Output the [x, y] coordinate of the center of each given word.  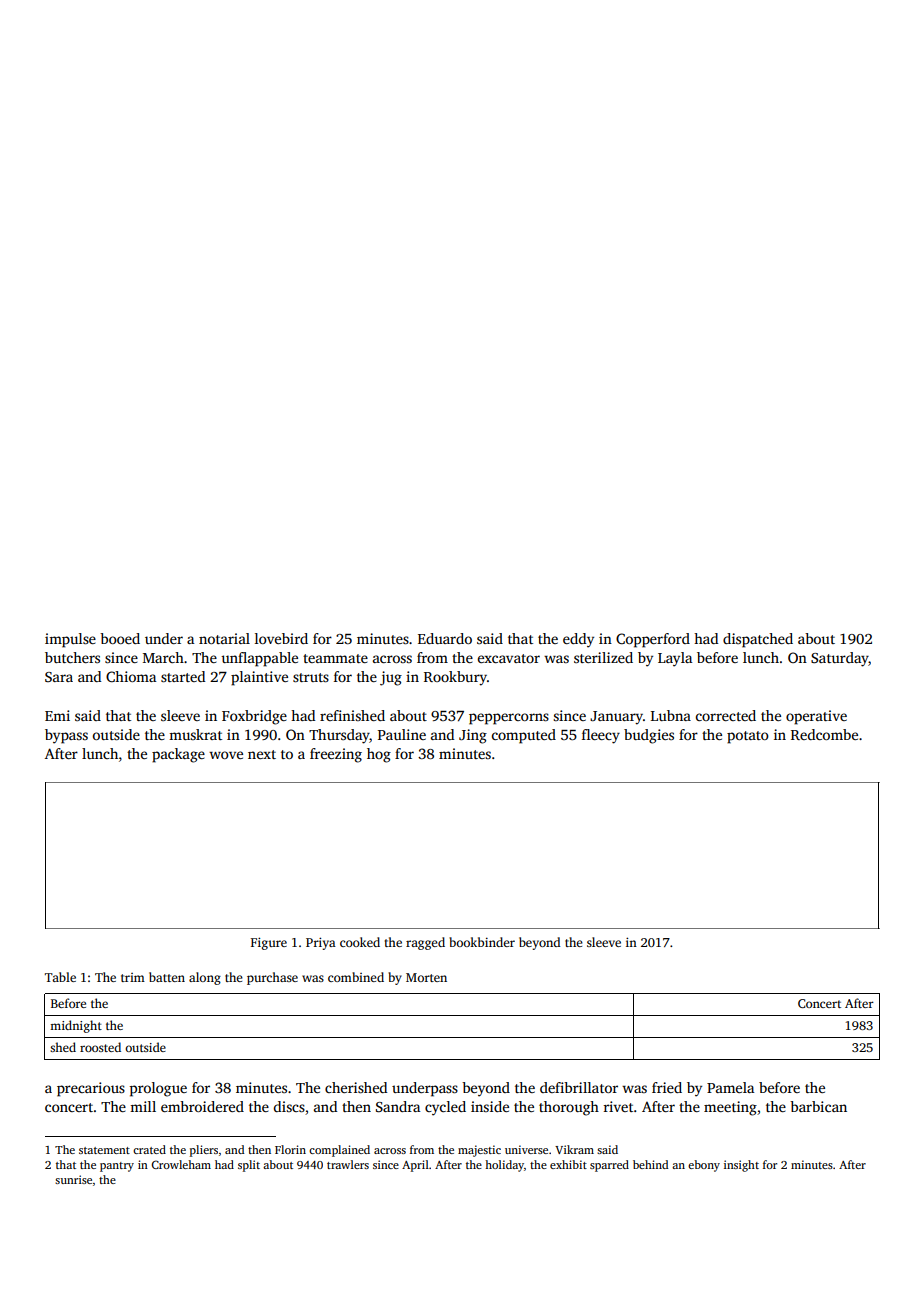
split [249, 1166]
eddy [578, 640]
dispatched [758, 640]
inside [490, 1106]
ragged [425, 943]
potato [748, 737]
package [178, 755]
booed [120, 638]
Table [60, 977]
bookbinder [482, 942]
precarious [91, 1089]
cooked [360, 942]
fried [667, 1087]
